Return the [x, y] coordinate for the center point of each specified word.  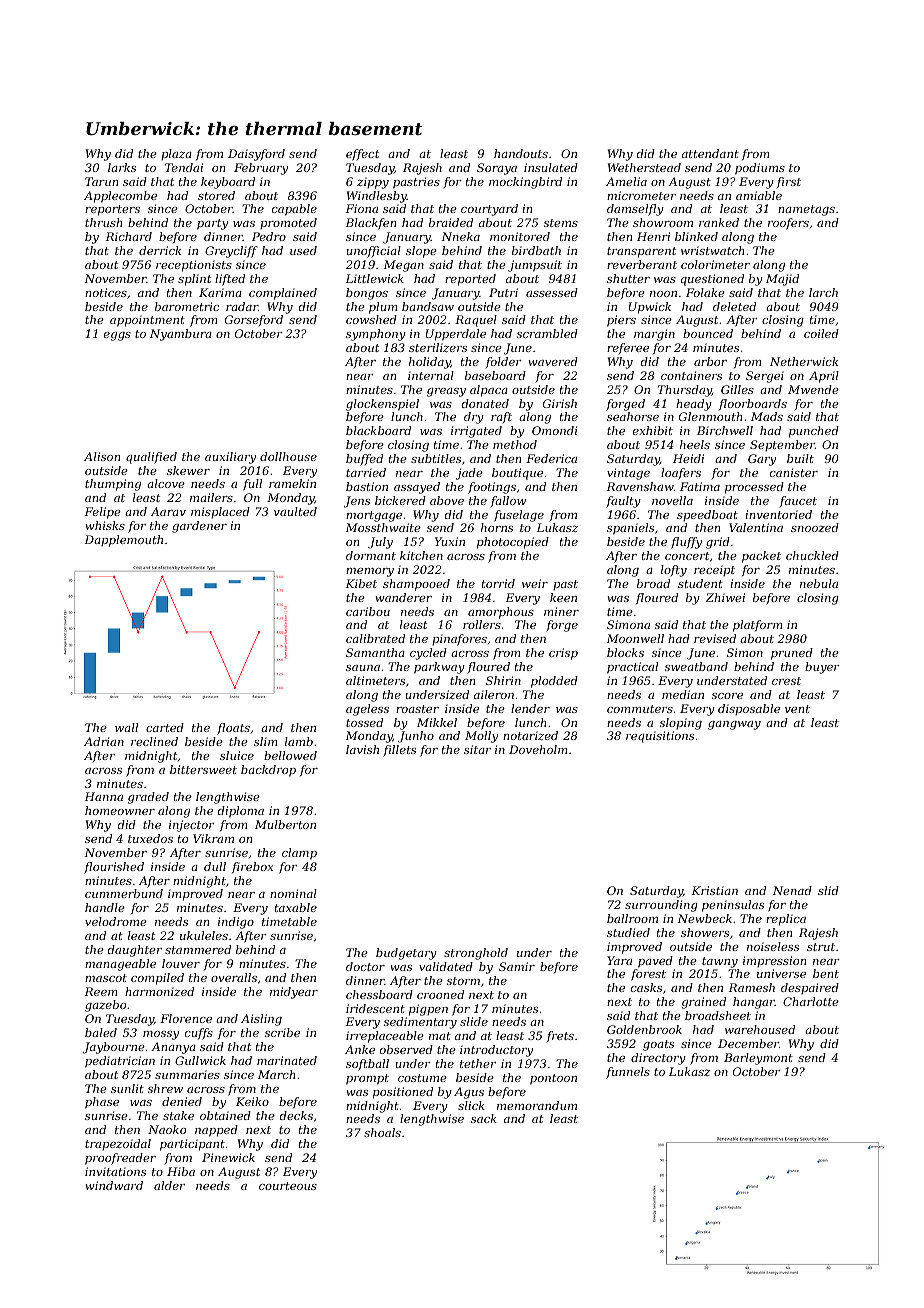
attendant [710, 153]
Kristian [715, 890]
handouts [521, 153]
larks [122, 167]
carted [165, 727]
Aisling [261, 1020]
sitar [477, 749]
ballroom [632, 918]
